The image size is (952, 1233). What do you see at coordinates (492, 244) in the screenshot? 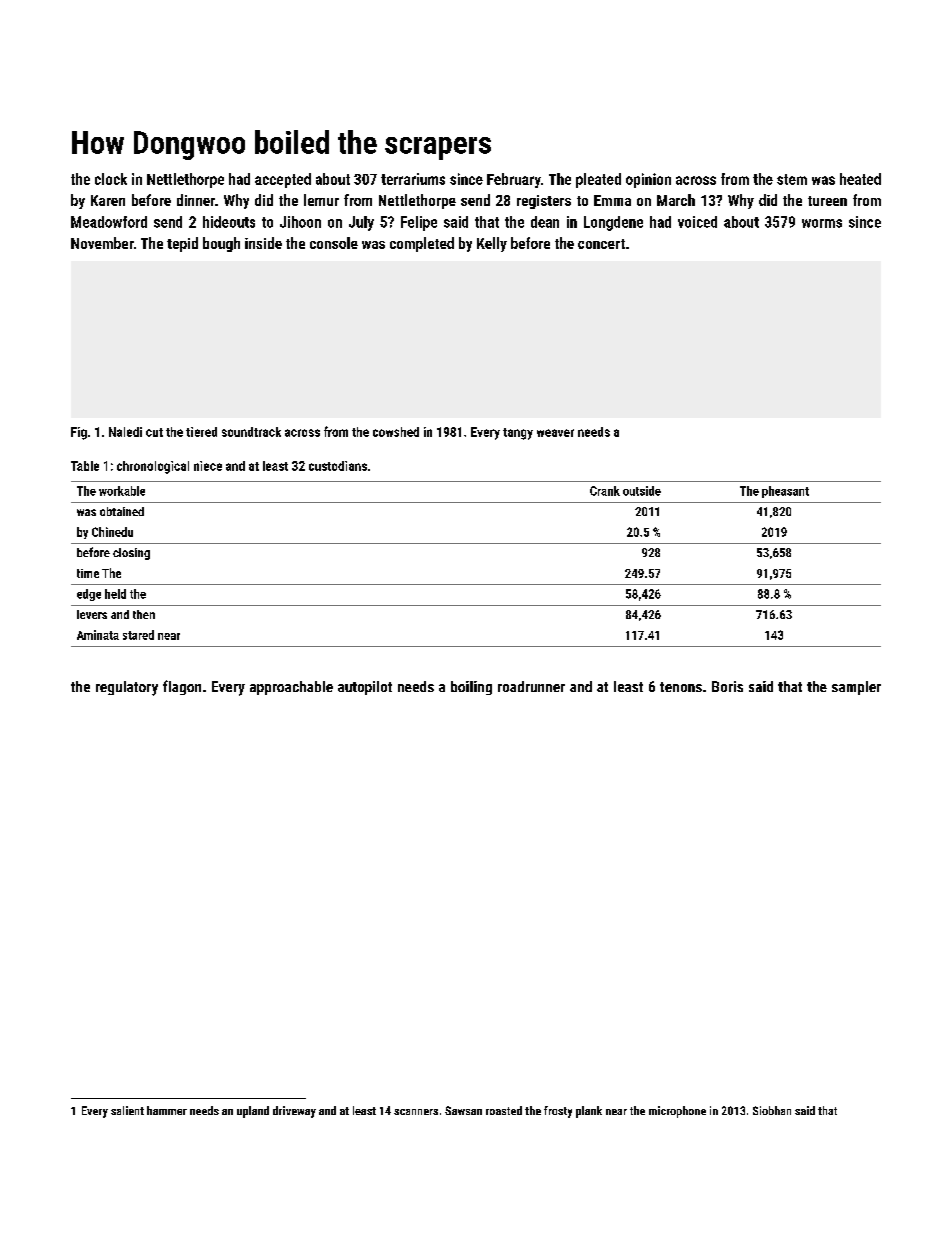
I see `Kelly` at bounding box center [492, 244].
